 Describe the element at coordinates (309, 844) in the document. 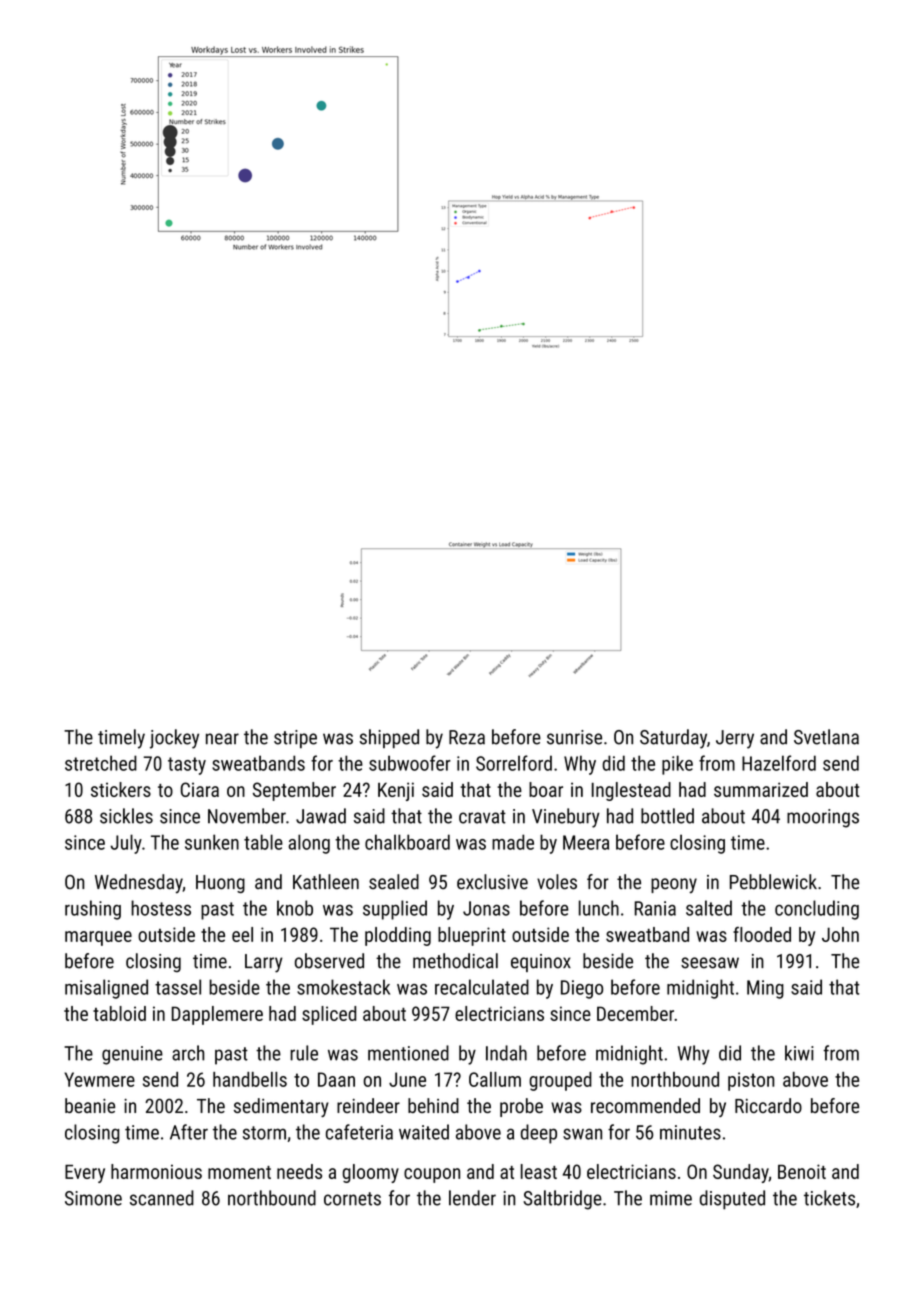

I see `along` at that location.
